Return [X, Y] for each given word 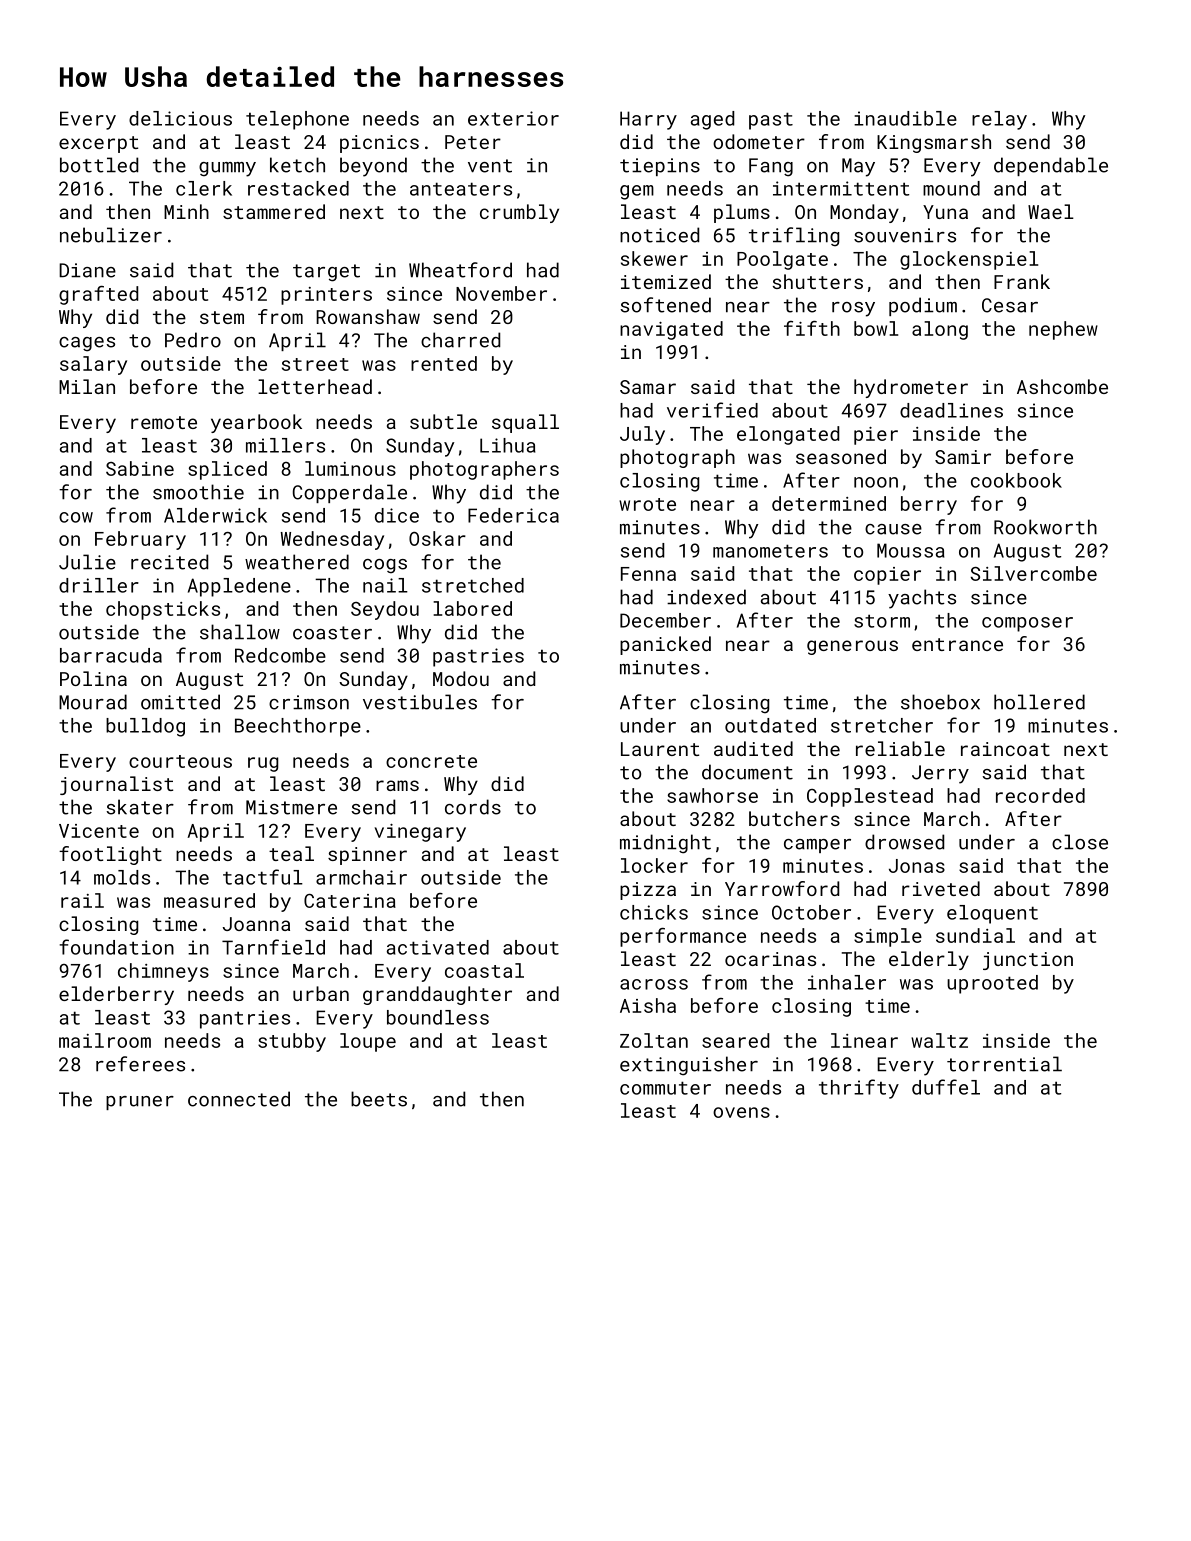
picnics [379, 144]
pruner [140, 1103]
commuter [665, 1088]
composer [1027, 624]
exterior [513, 118]
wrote [647, 504]
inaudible [905, 118]
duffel [946, 1087]
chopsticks [163, 610]
